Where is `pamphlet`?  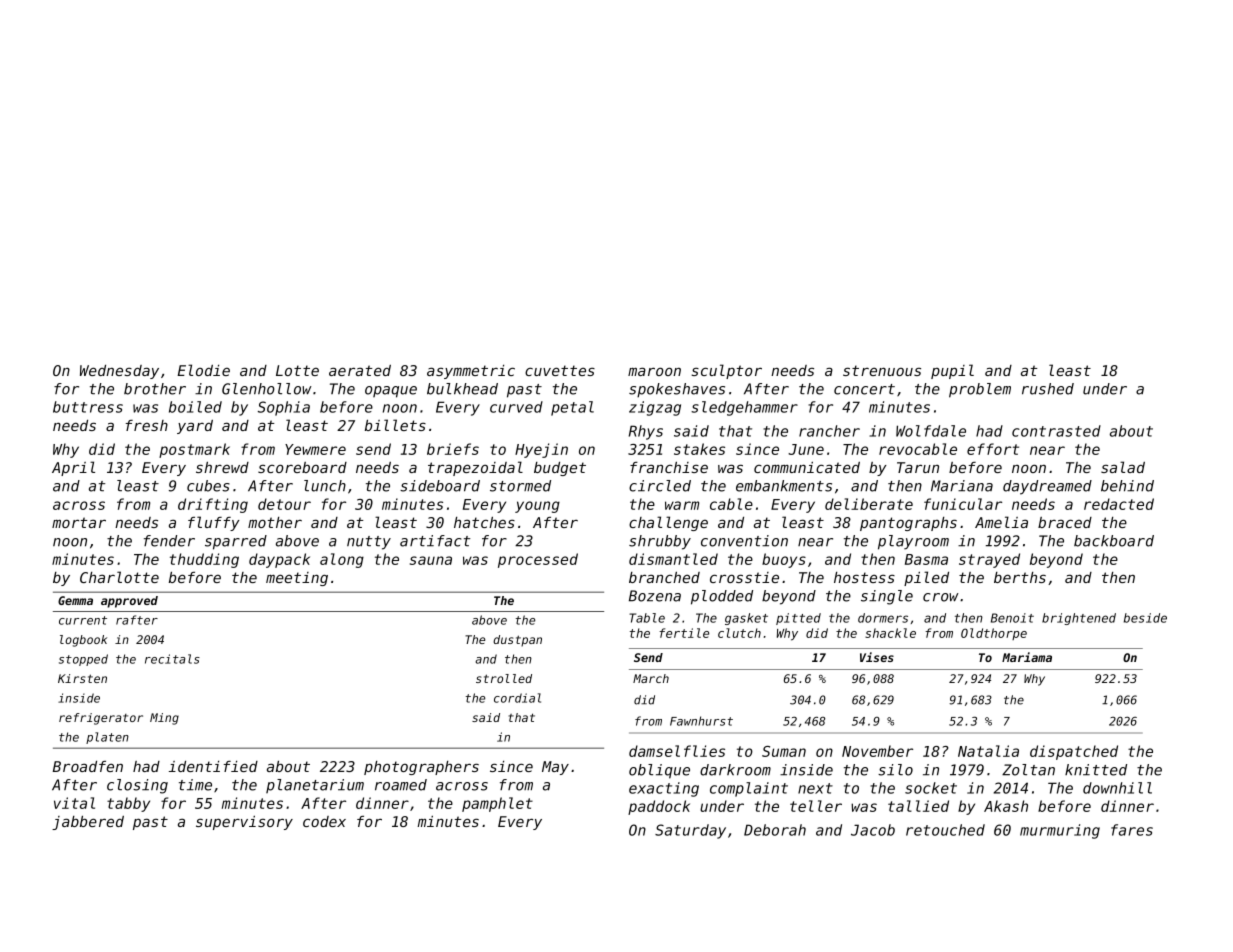
pamphlet is located at coordinates (497, 804).
